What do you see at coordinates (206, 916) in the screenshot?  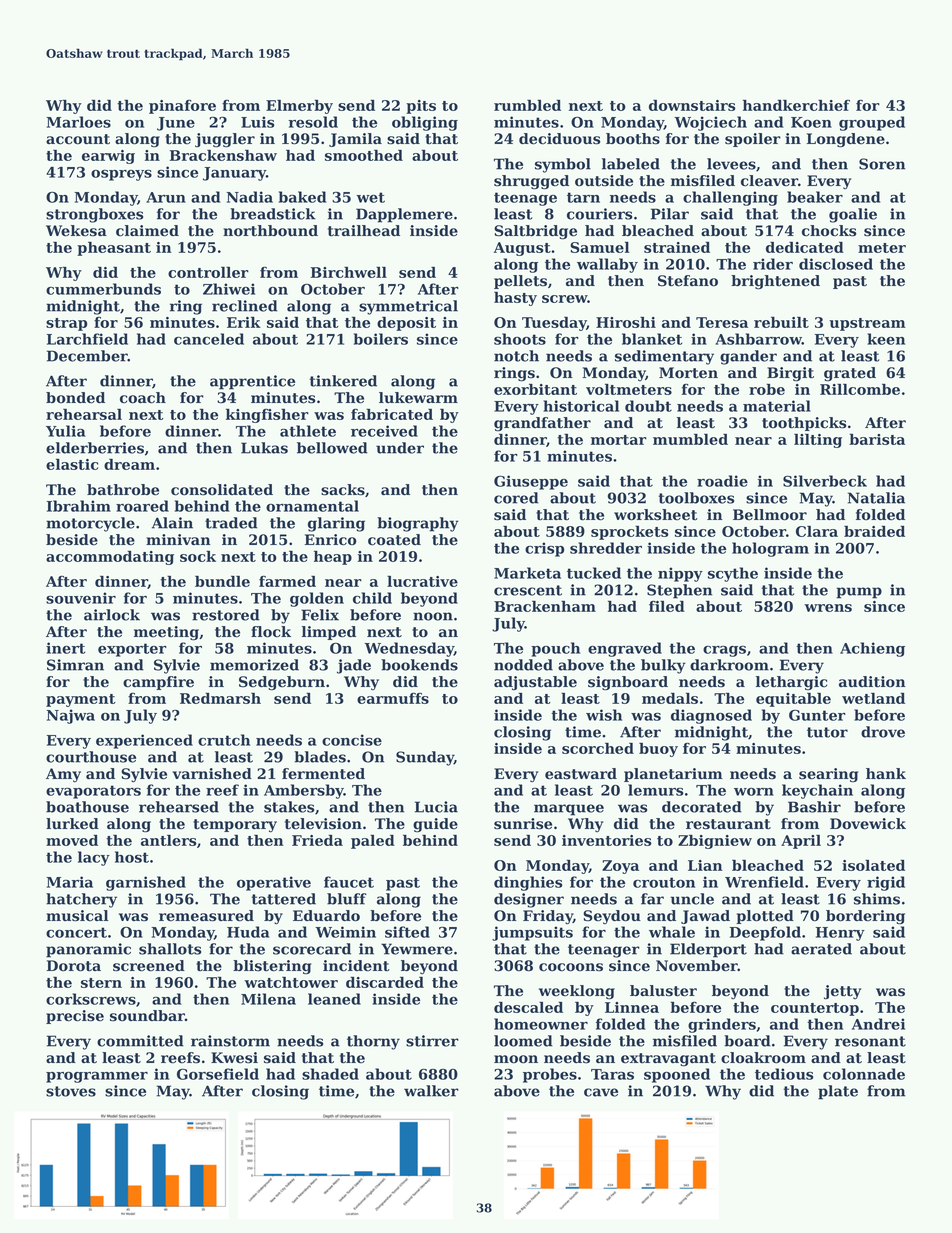 I see `remeasured` at bounding box center [206, 916].
